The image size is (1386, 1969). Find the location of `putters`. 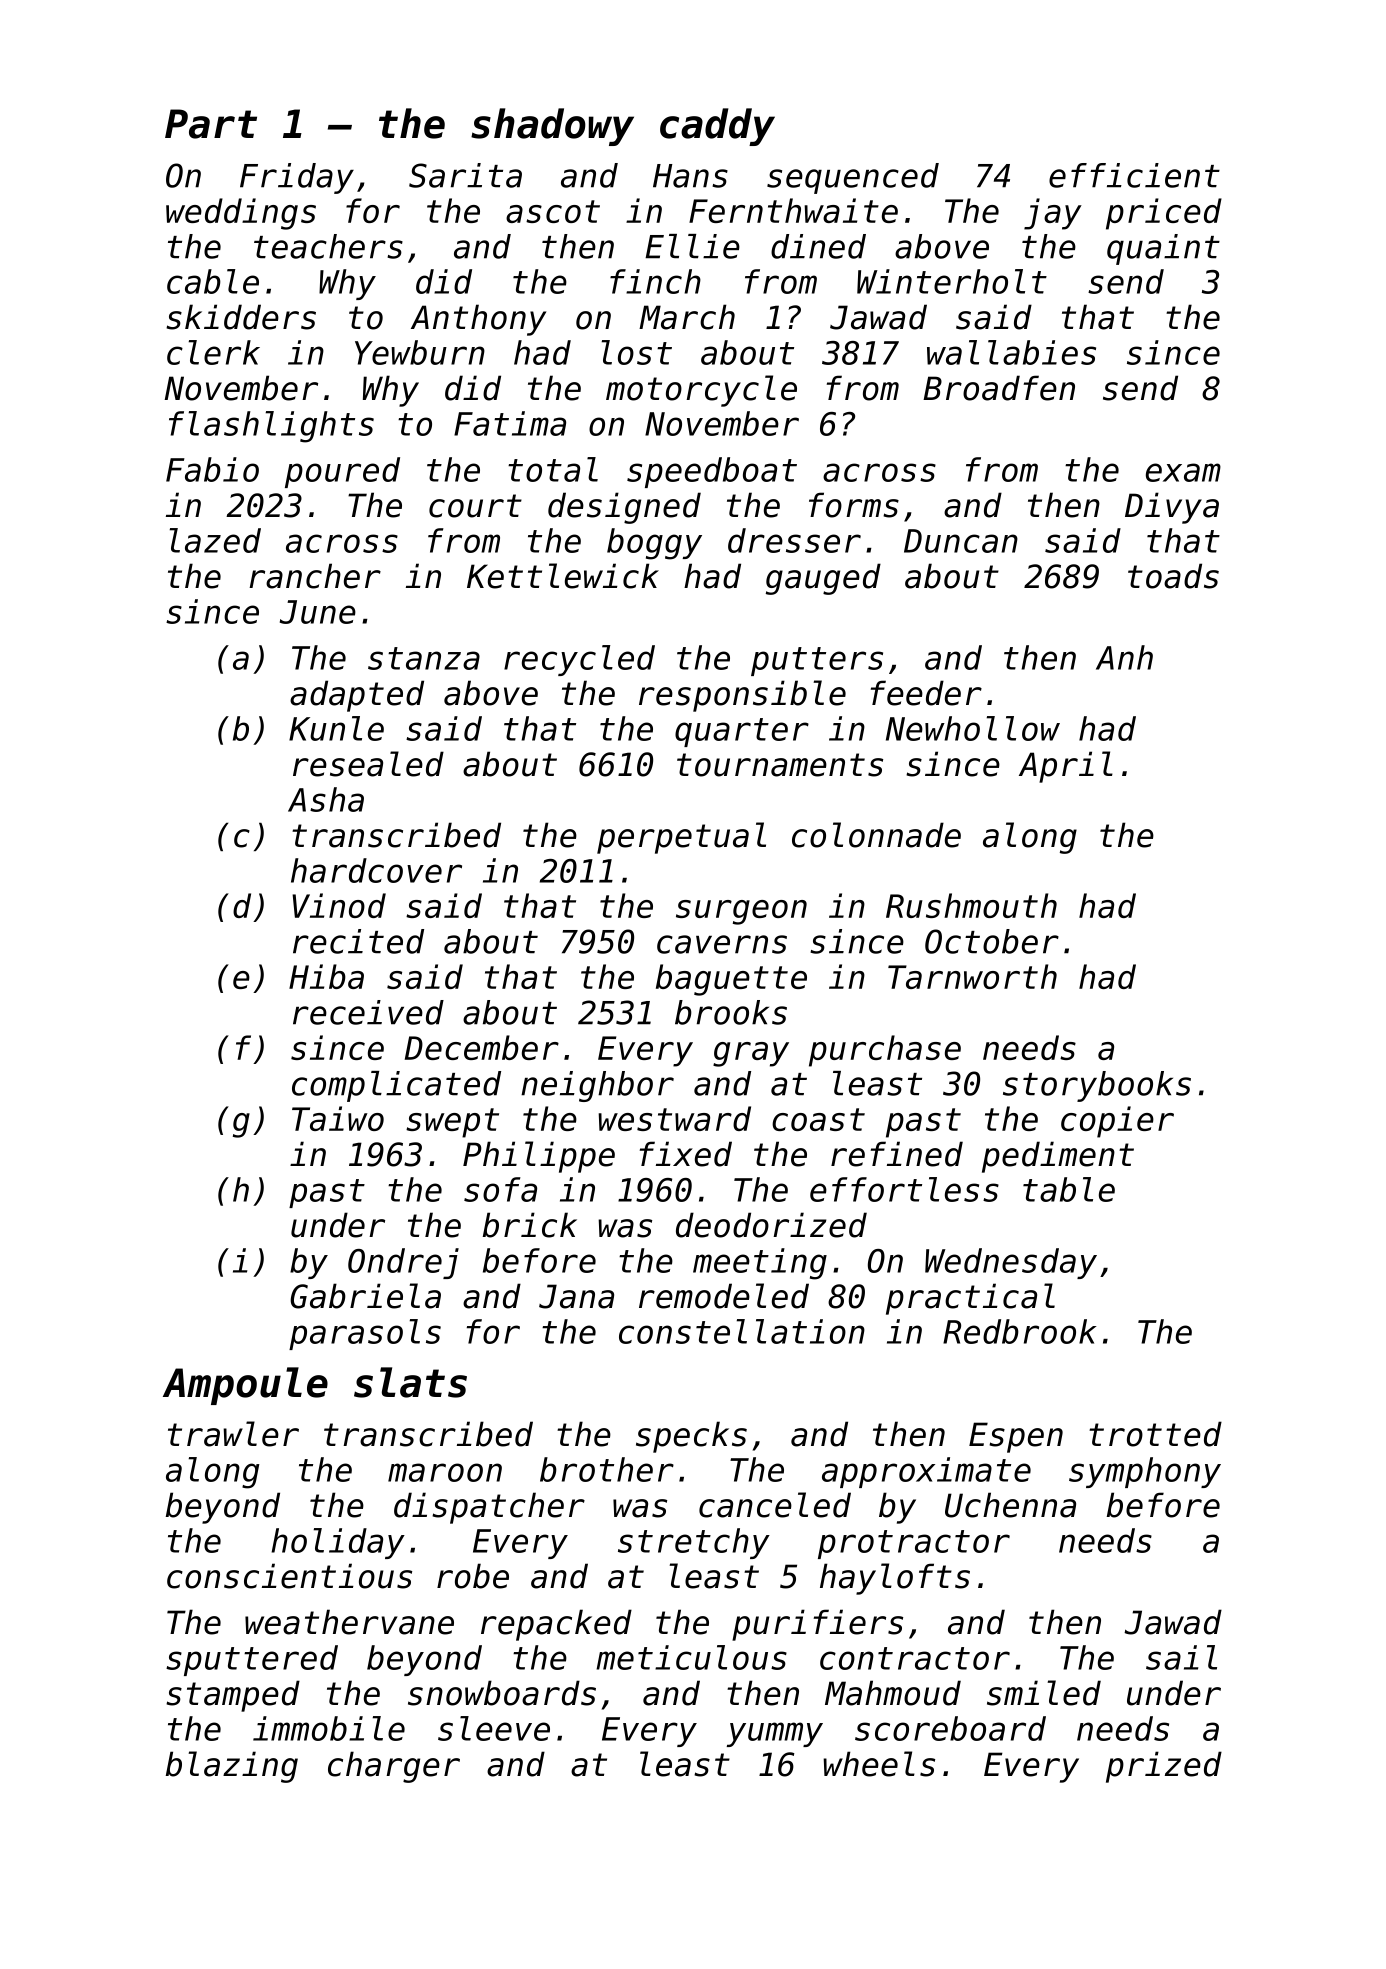

putters is located at coordinates (817, 661).
